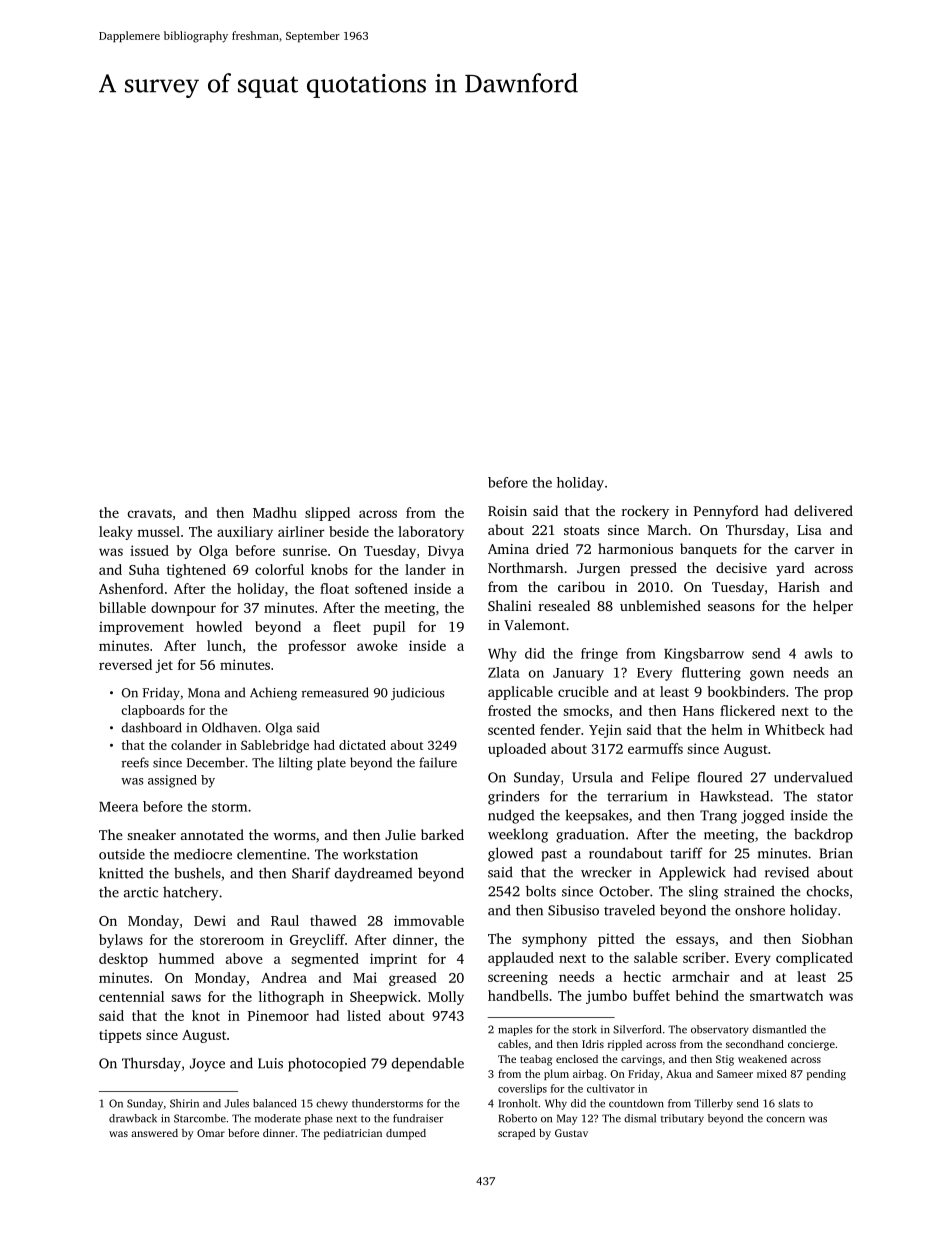 This page has height=1233, width=952. Describe the element at coordinates (760, 910) in the page. I see `onshore` at that location.
